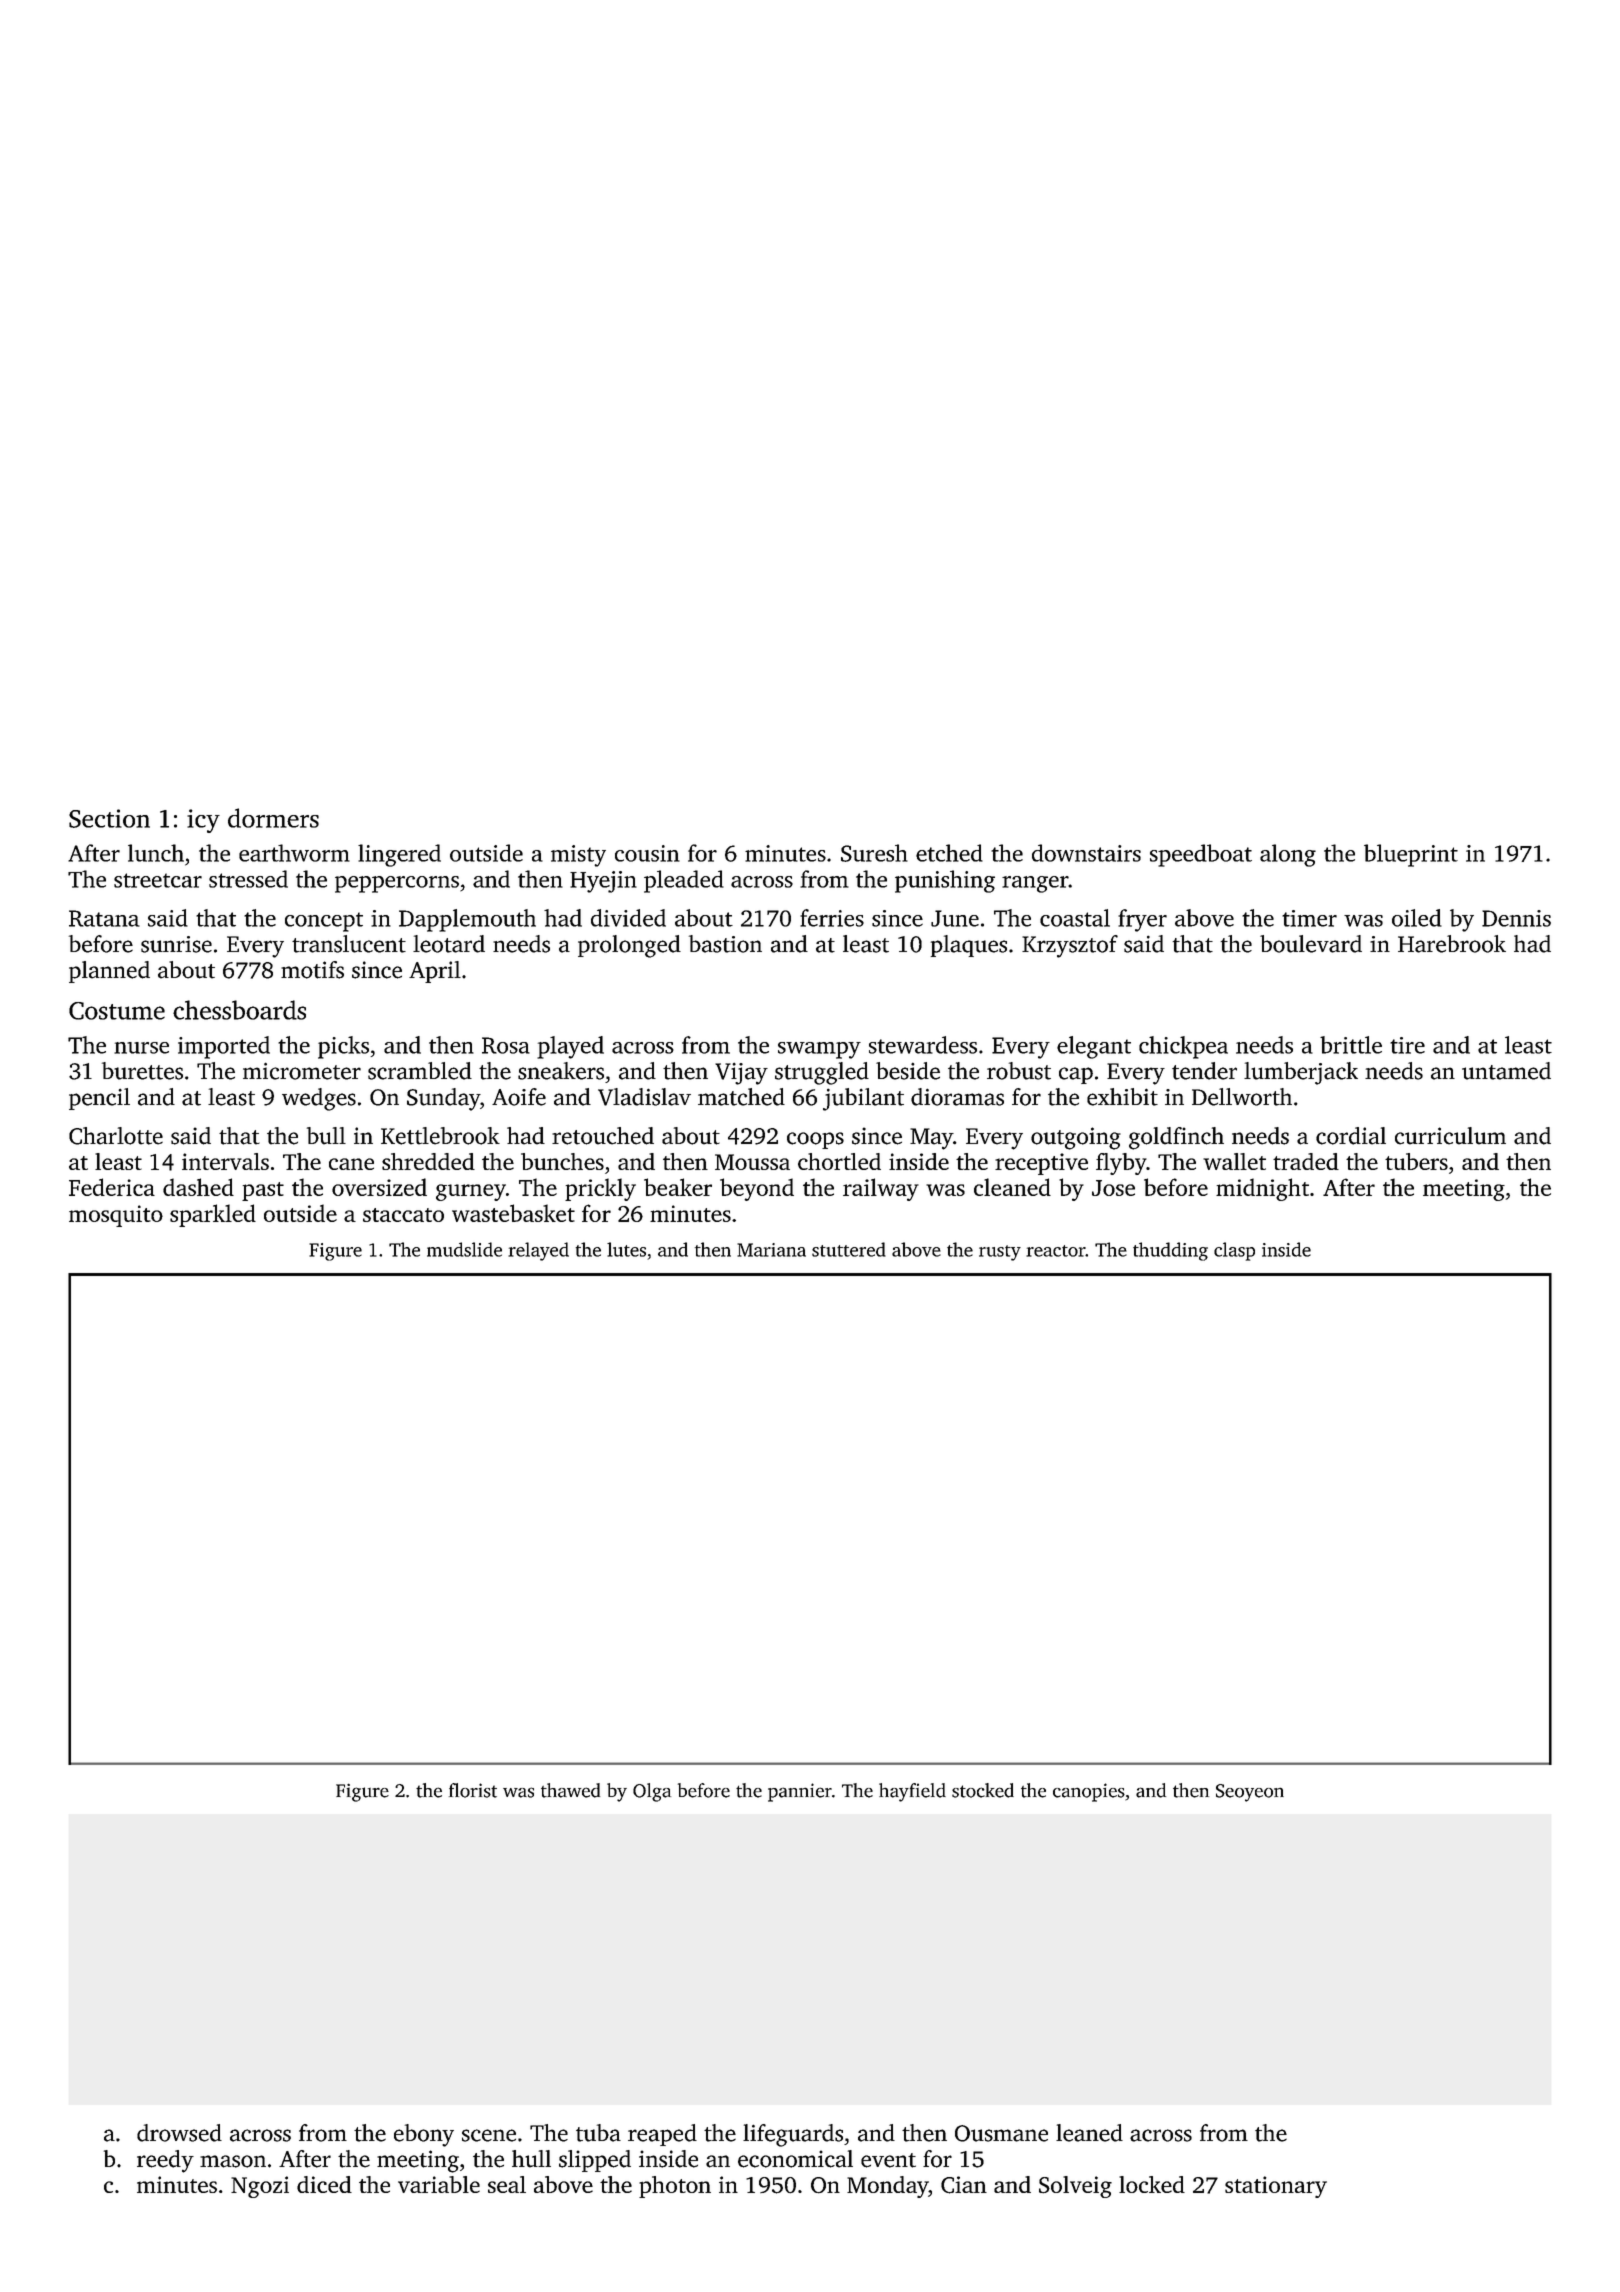 This document has height=2292, width=1620. I want to click on clasp, so click(1234, 1251).
